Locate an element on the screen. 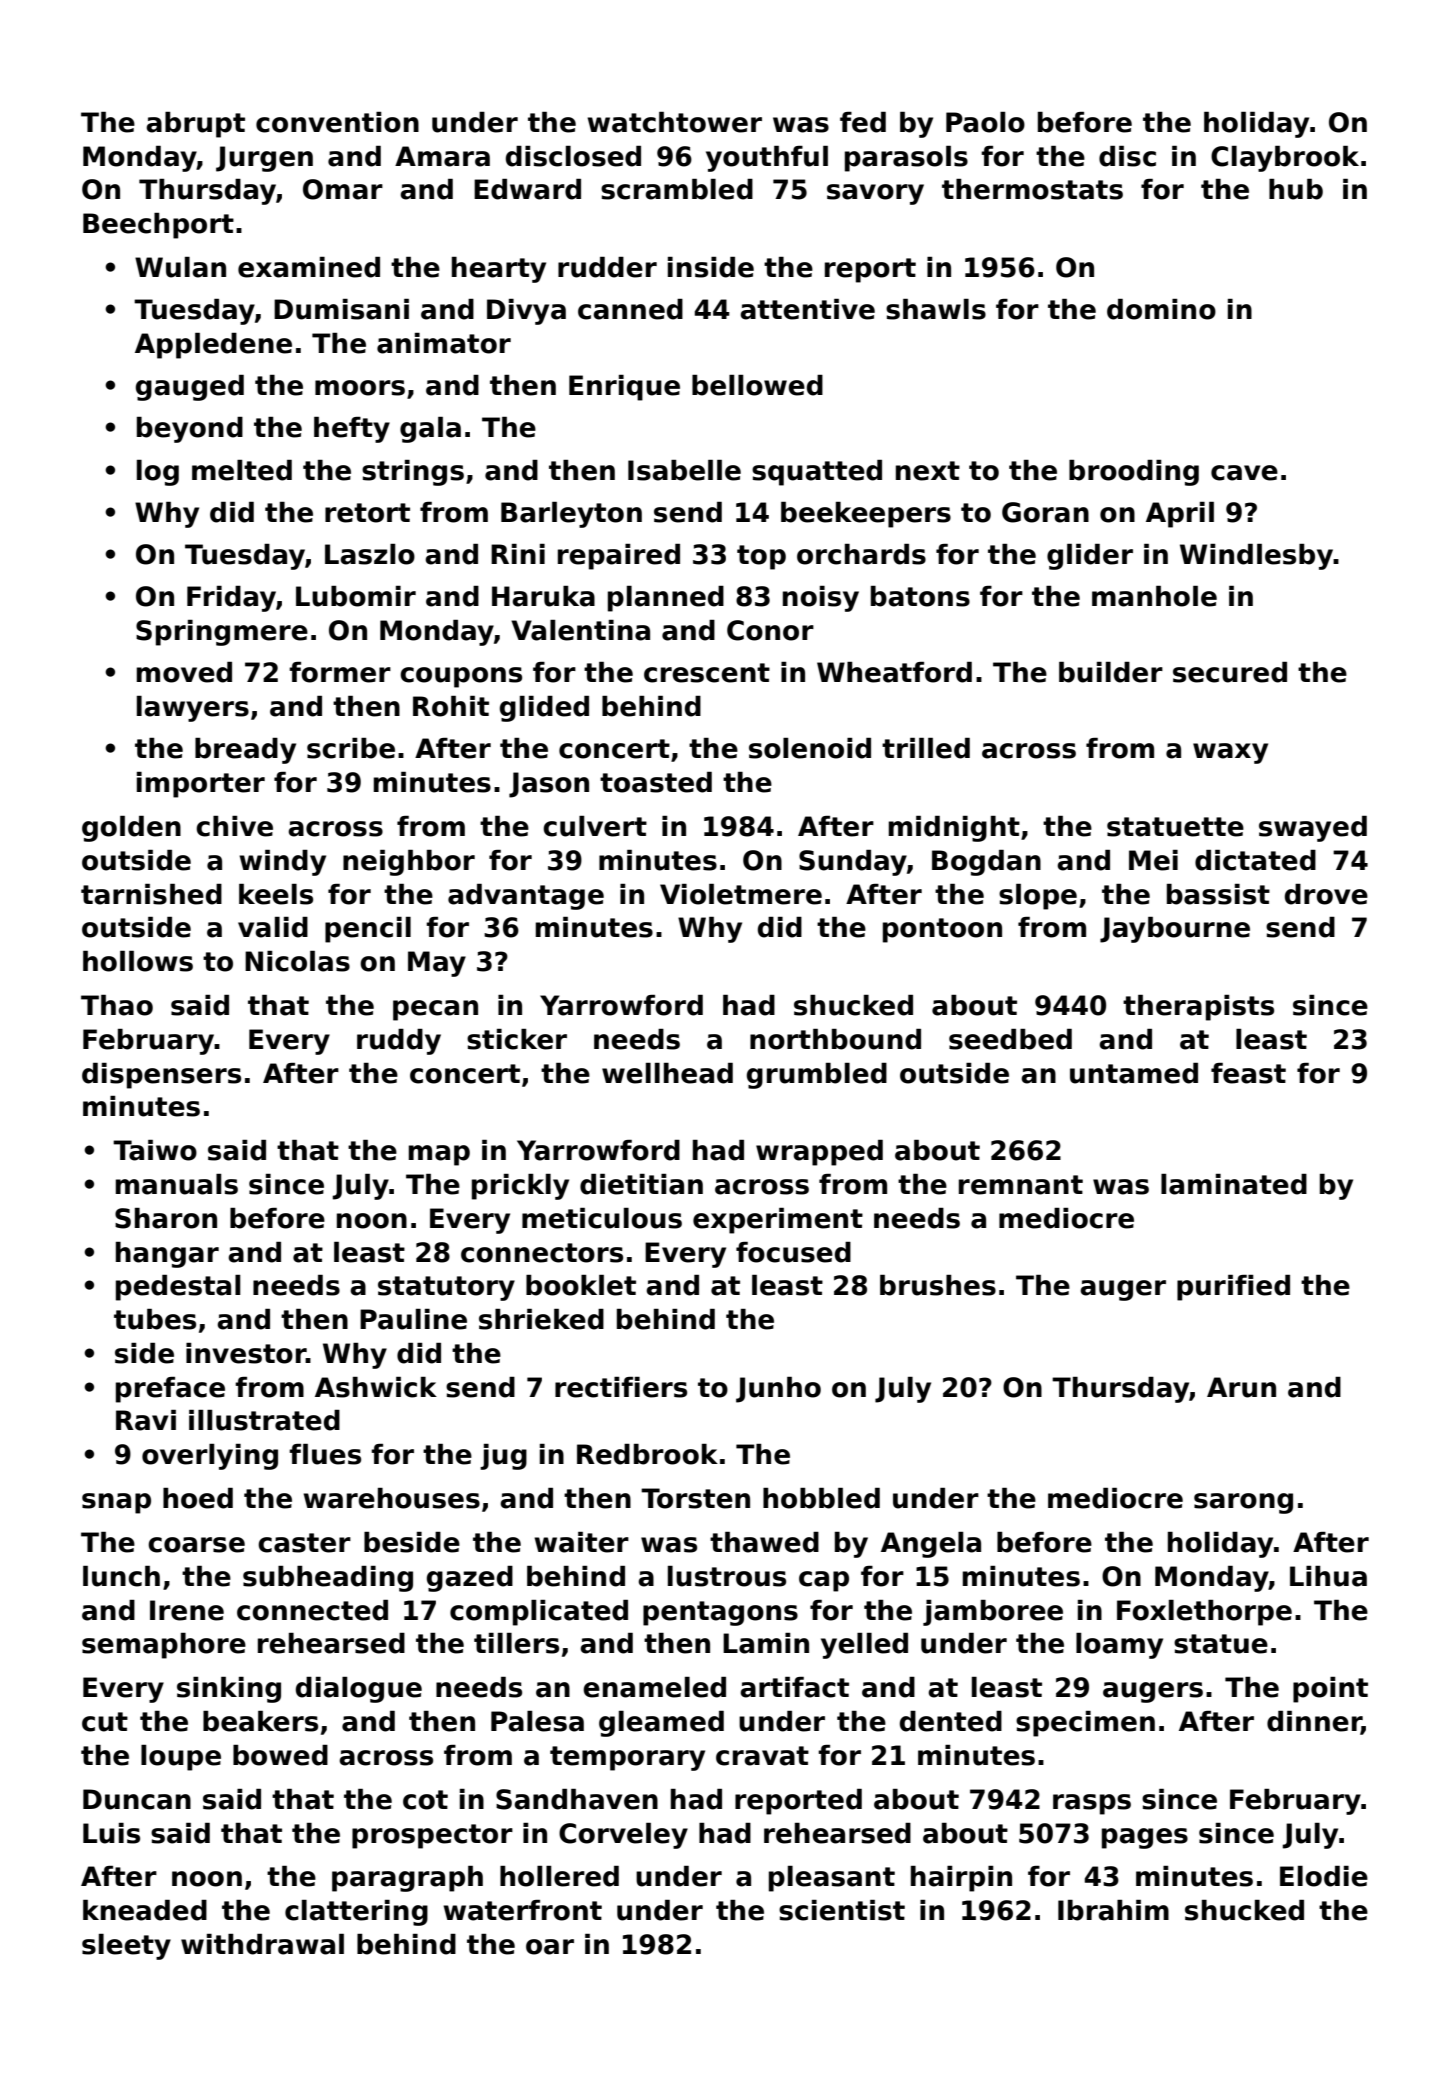 The width and height of the screenshot is (1450, 2100). Claybrook is located at coordinates (1285, 159).
